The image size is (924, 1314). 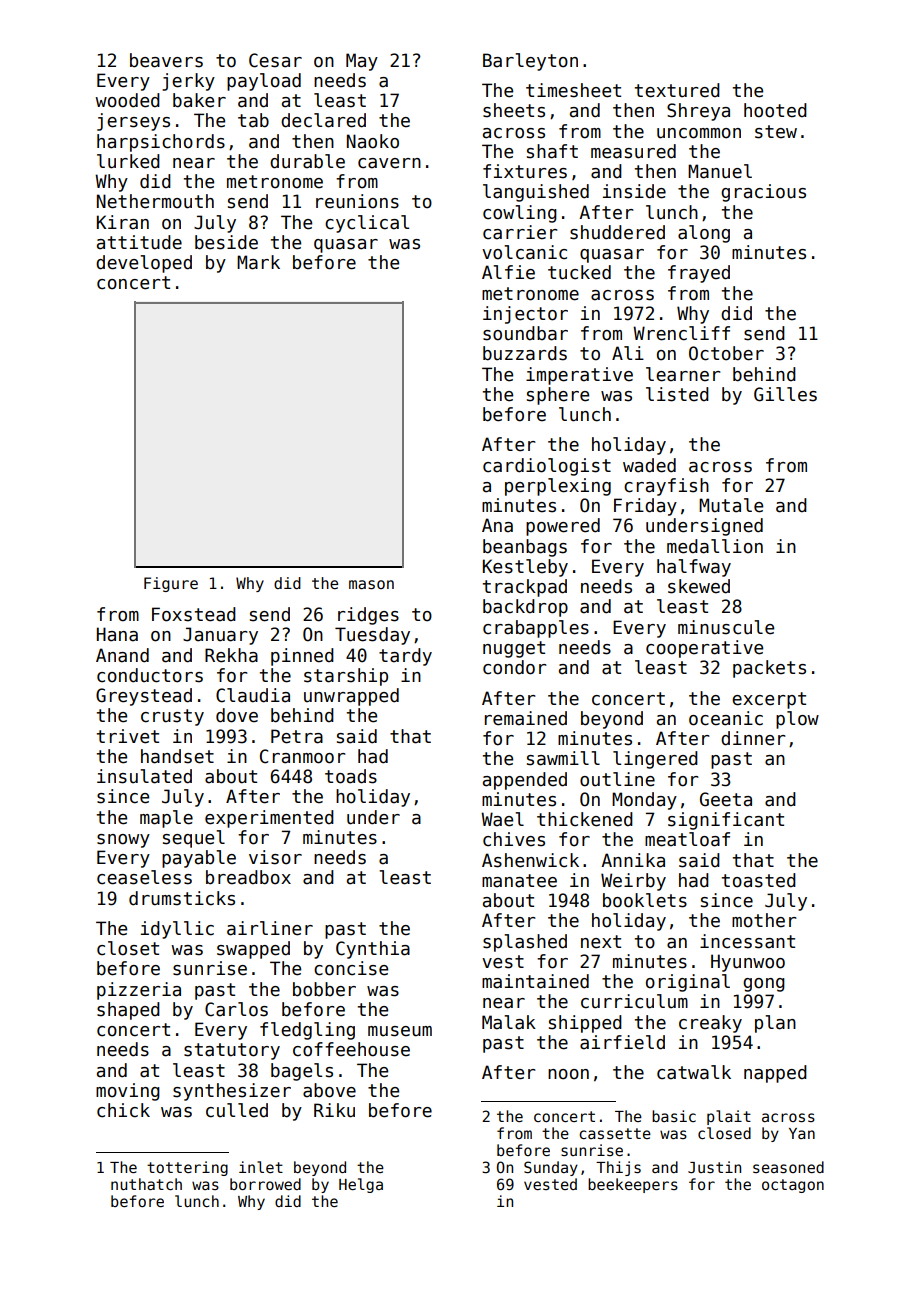 I want to click on Barleyton, so click(x=530, y=62).
